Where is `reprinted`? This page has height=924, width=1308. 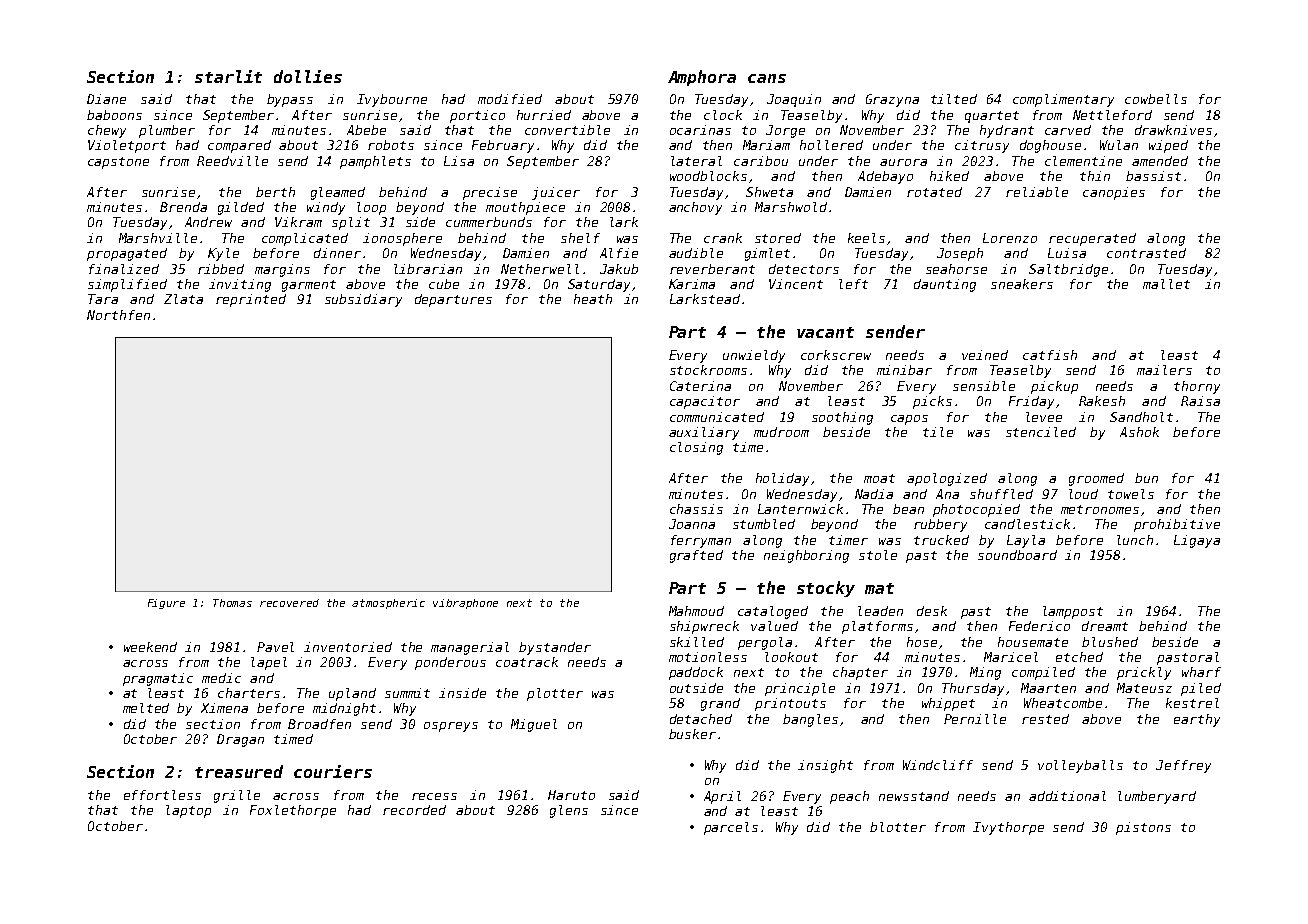 reprinted is located at coordinates (251, 300).
